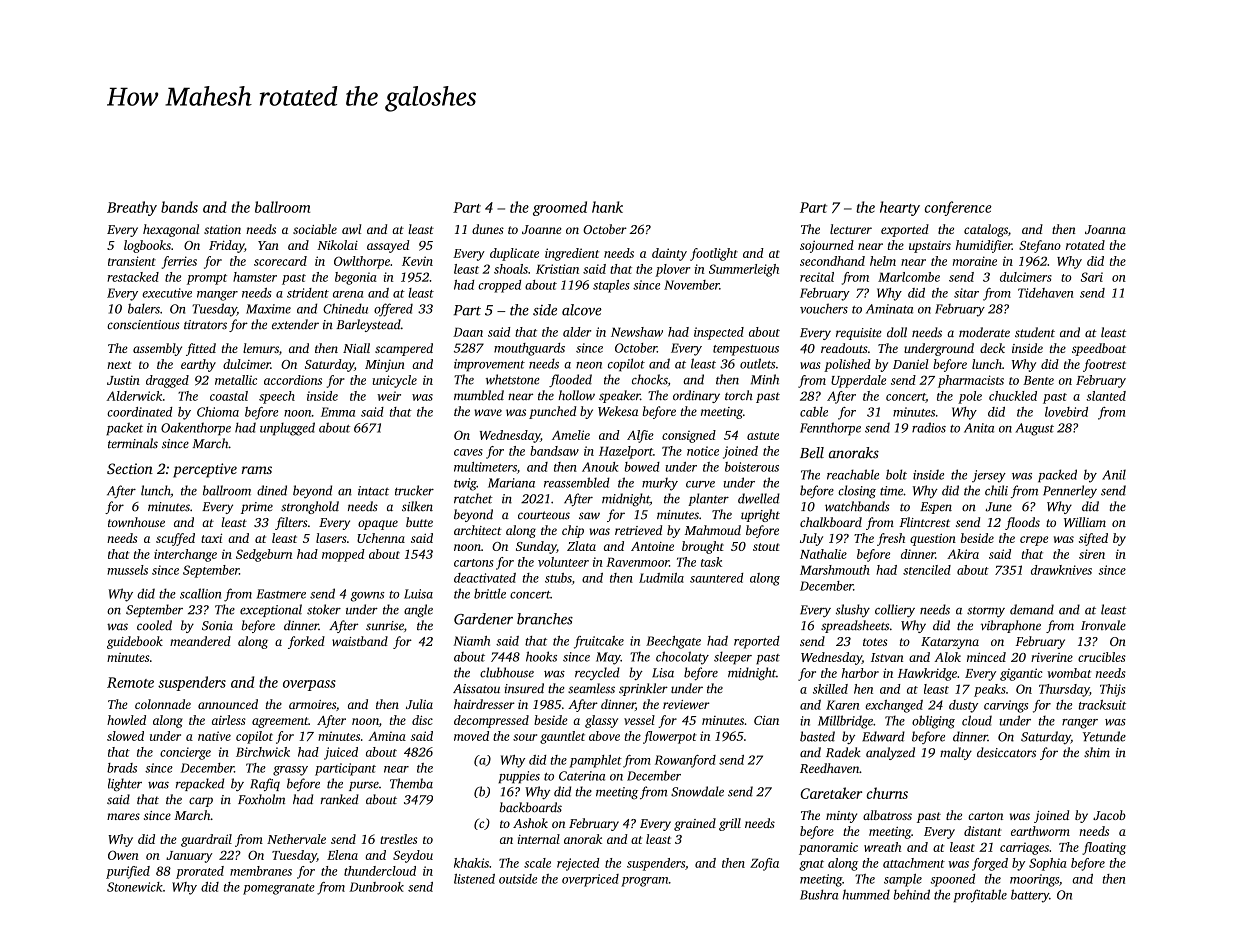 Image resolution: width=1233 pixels, height=952 pixels. I want to click on intact, so click(373, 491).
